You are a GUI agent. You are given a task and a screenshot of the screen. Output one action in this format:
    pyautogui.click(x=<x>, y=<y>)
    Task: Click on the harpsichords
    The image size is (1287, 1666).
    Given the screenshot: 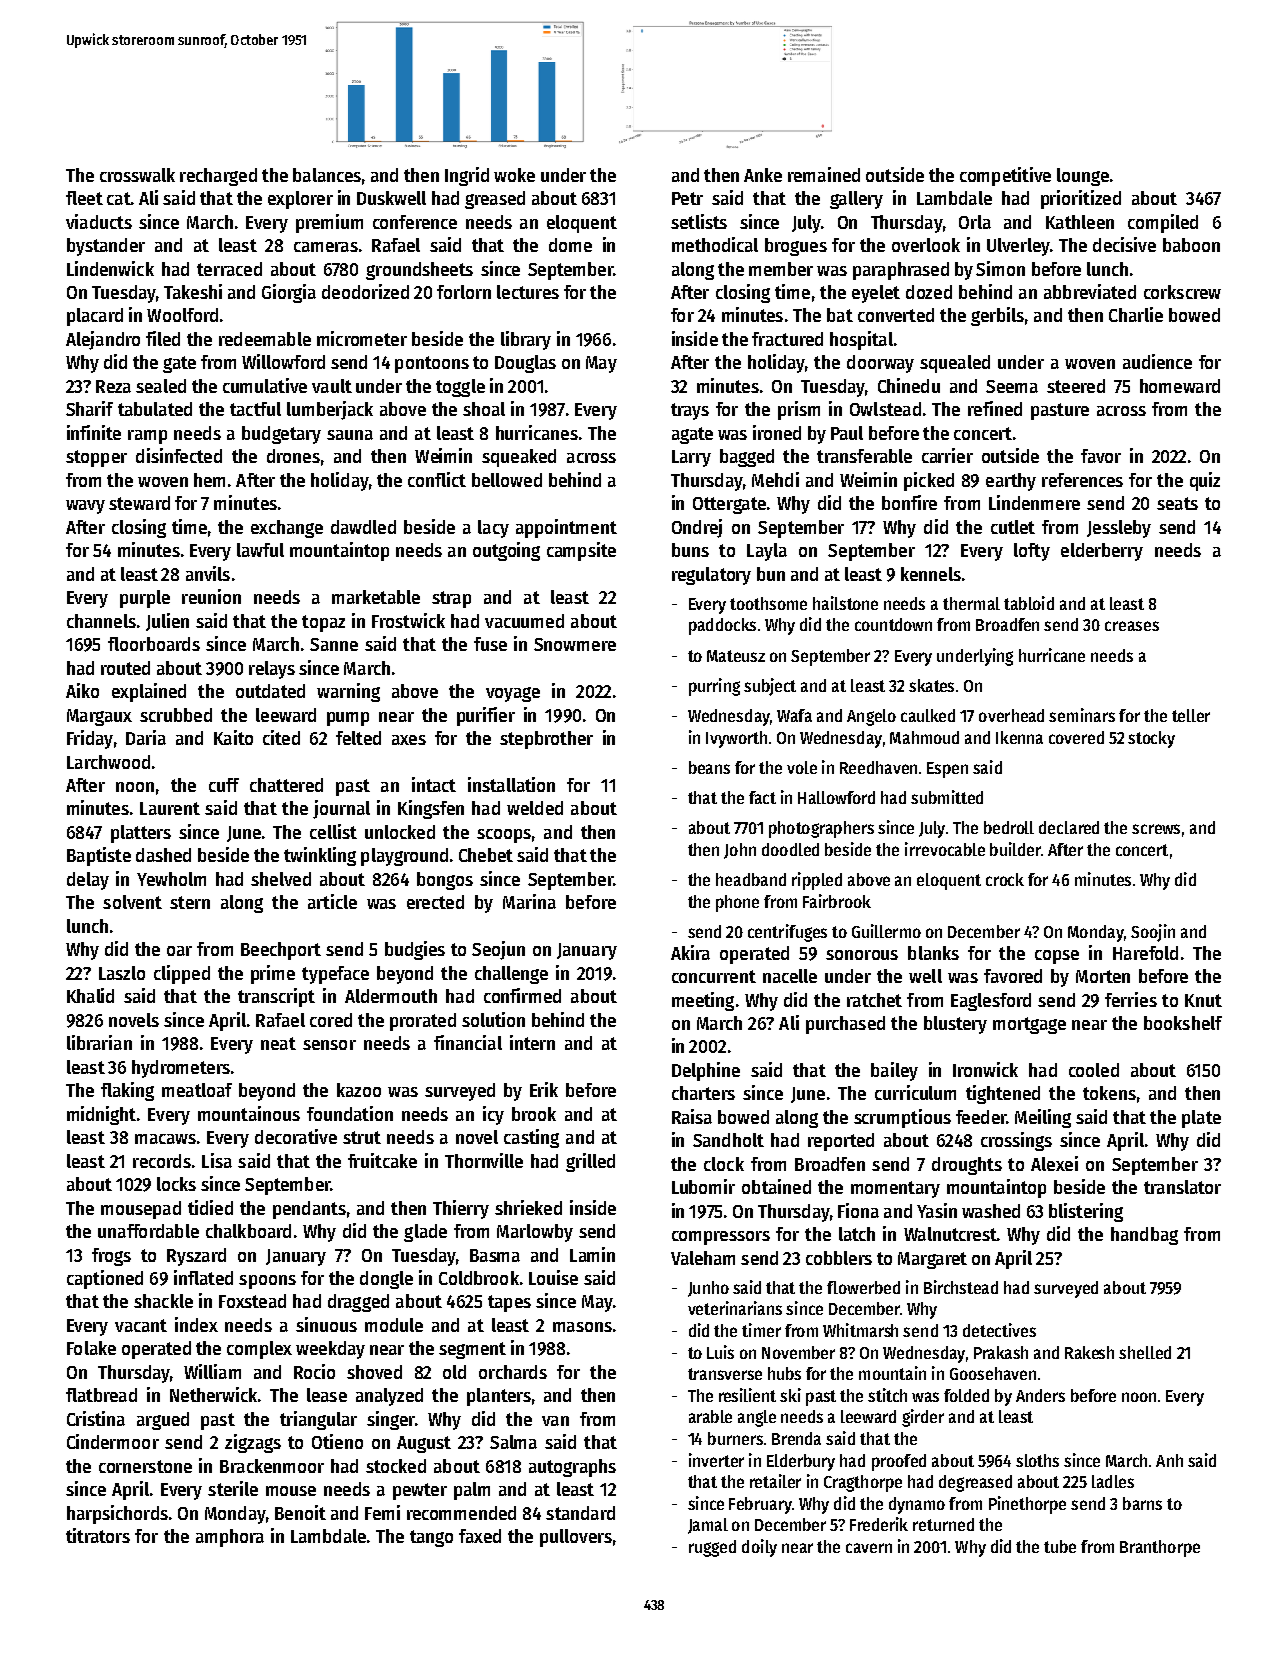 What is the action you would take?
    pyautogui.click(x=117, y=1514)
